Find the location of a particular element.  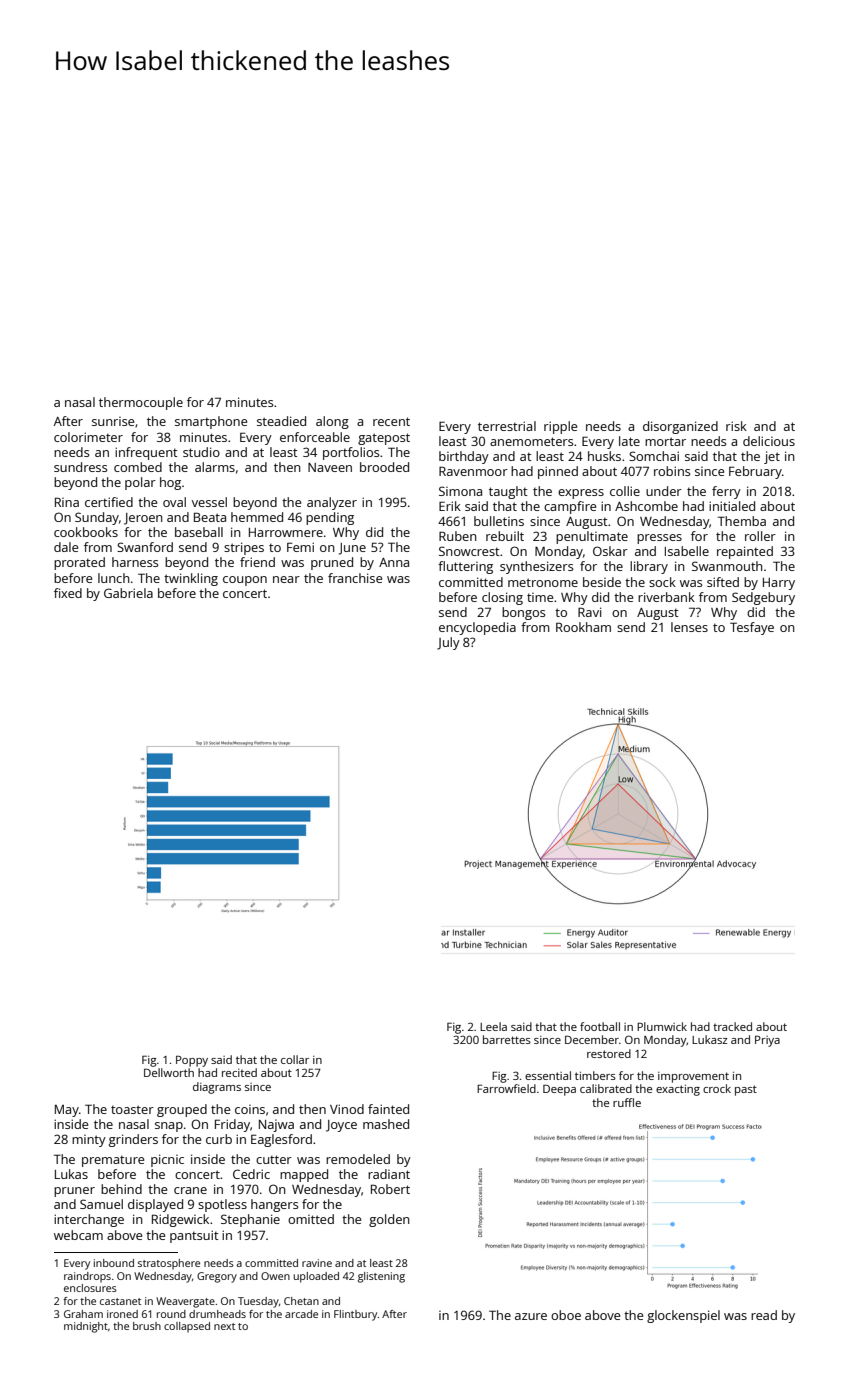

Ashcombe is located at coordinates (646, 506).
